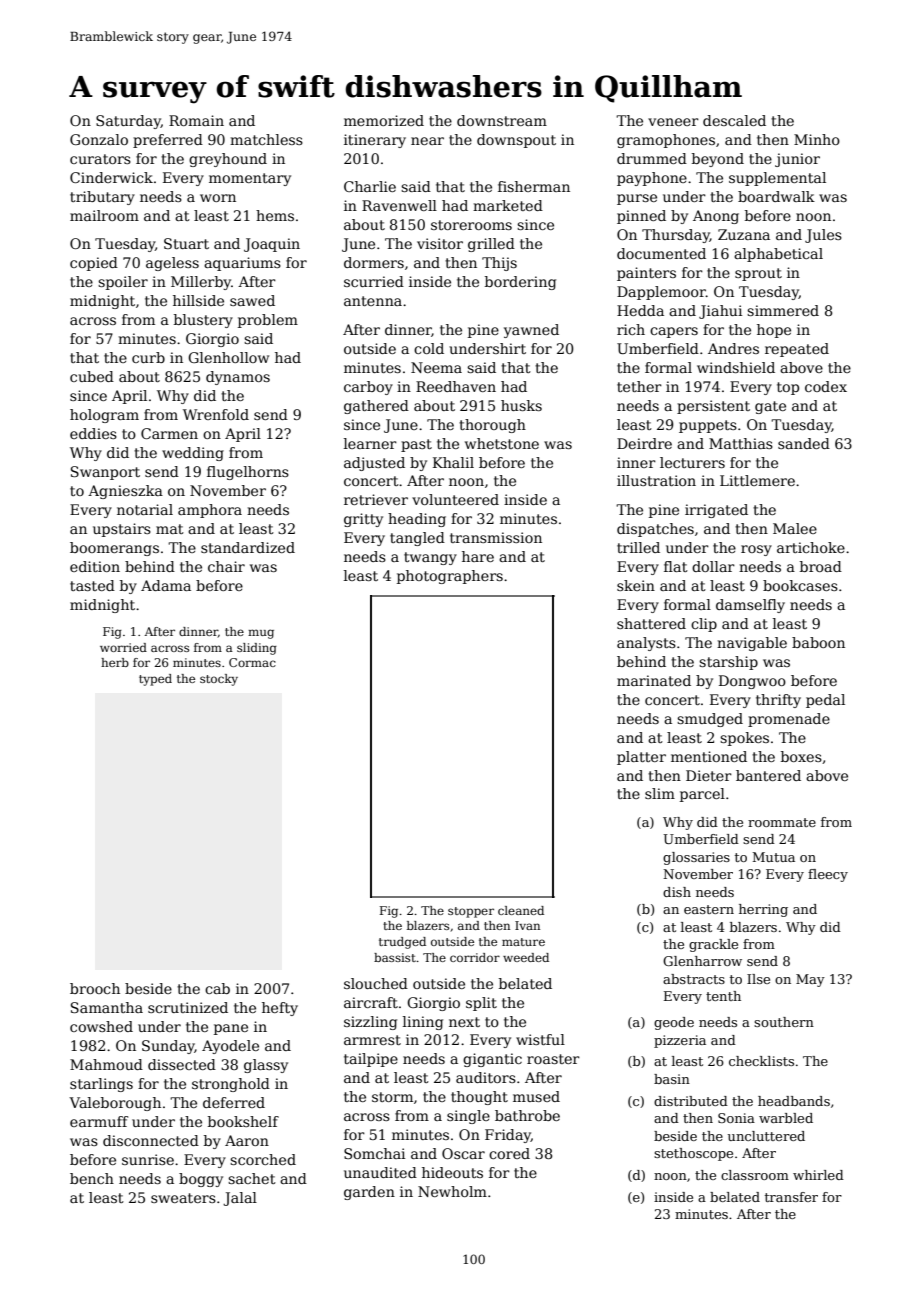 This page has height=1308, width=924. I want to click on Romain, so click(196, 120).
